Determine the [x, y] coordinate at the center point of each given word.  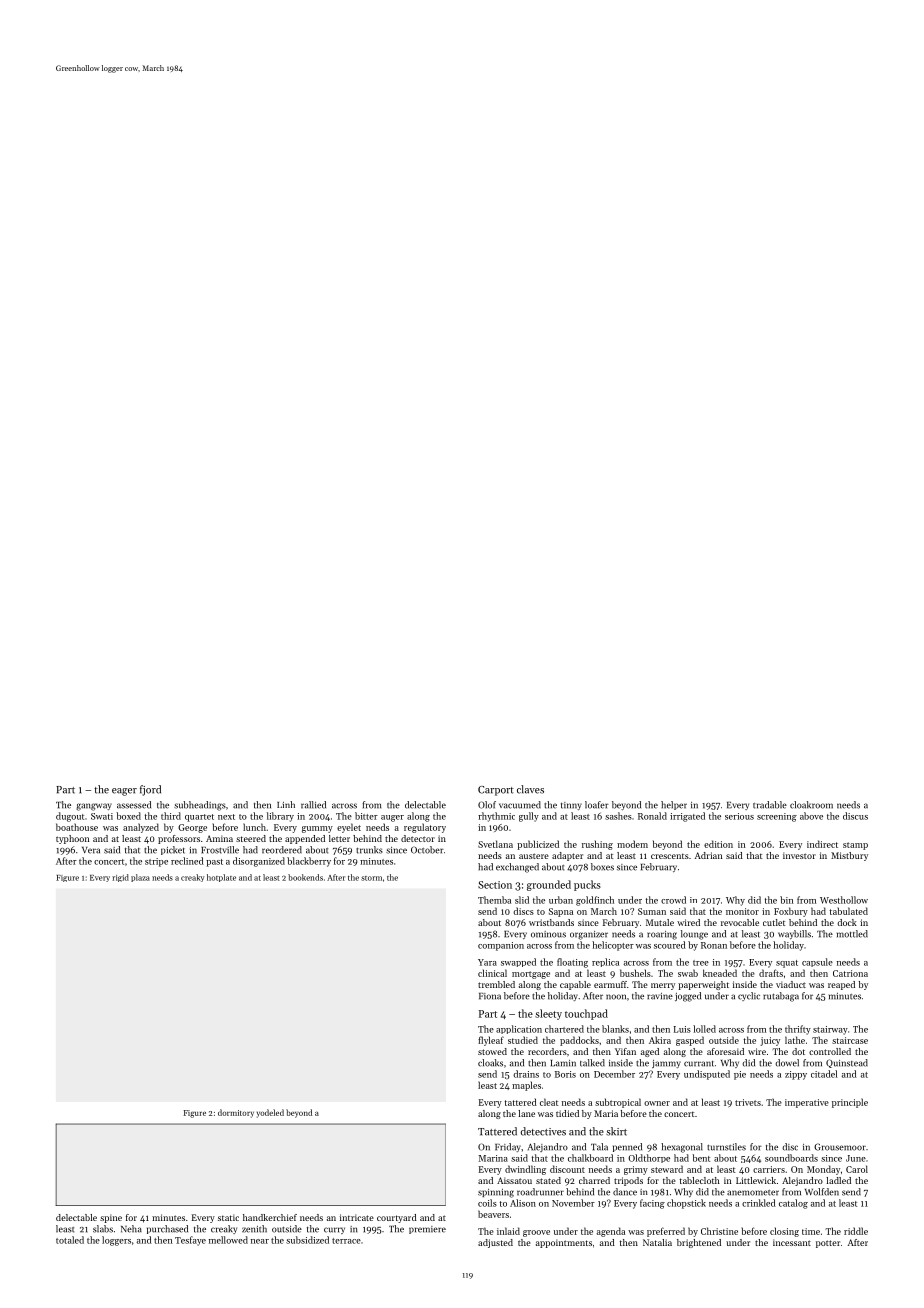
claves [530, 789]
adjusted [495, 1243]
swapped [518, 962]
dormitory [236, 1113]
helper [674, 805]
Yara [487, 962]
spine [111, 1218]
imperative [807, 1103]
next [226, 817]
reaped [841, 985]
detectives [543, 1131]
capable [575, 985]
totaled [70, 1240]
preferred [666, 1232]
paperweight [703, 985]
